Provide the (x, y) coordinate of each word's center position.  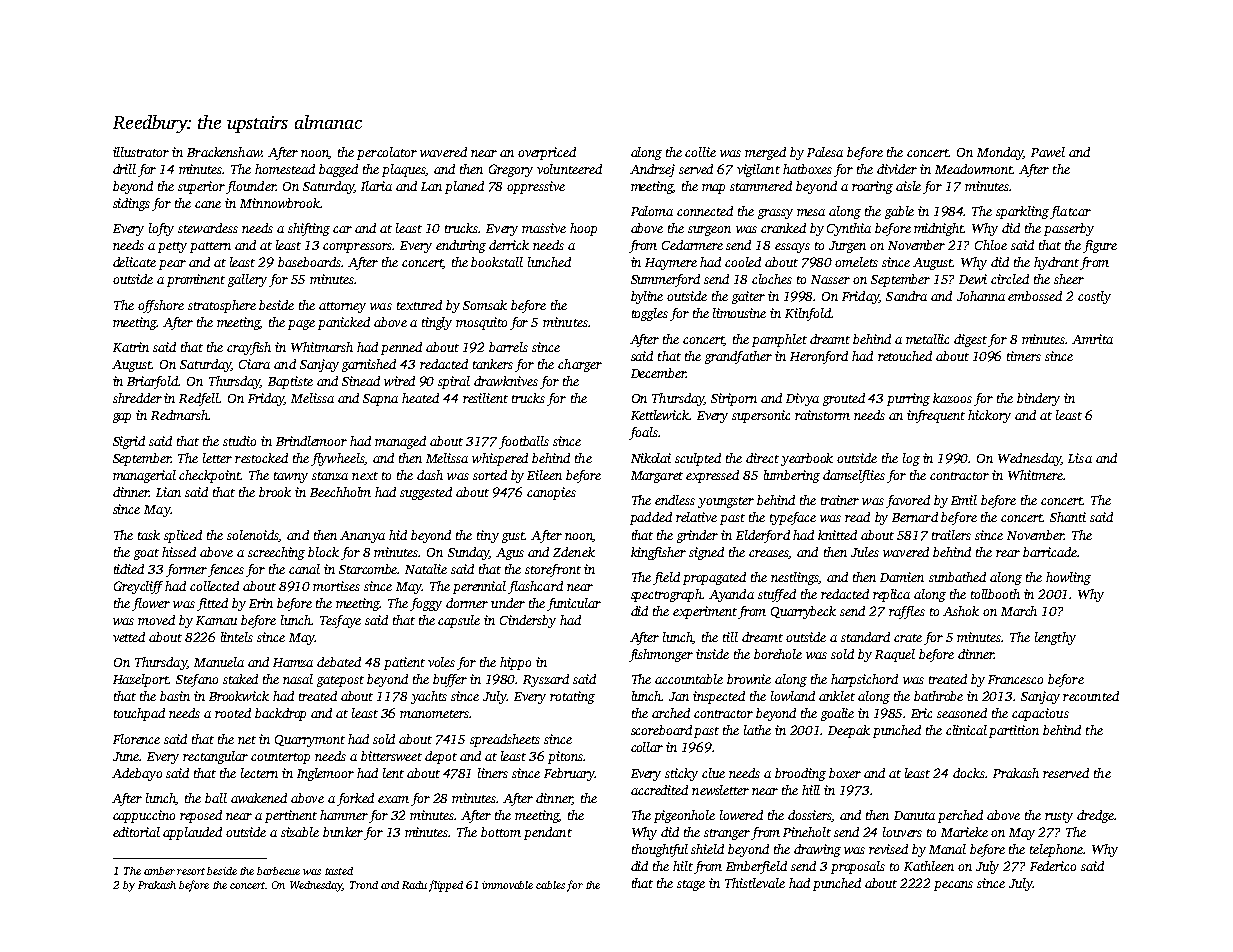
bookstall (497, 262)
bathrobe (938, 696)
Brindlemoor (311, 441)
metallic (927, 339)
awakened (259, 798)
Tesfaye (340, 621)
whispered (500, 459)
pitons (565, 757)
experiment (705, 612)
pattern (210, 247)
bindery (1038, 399)
